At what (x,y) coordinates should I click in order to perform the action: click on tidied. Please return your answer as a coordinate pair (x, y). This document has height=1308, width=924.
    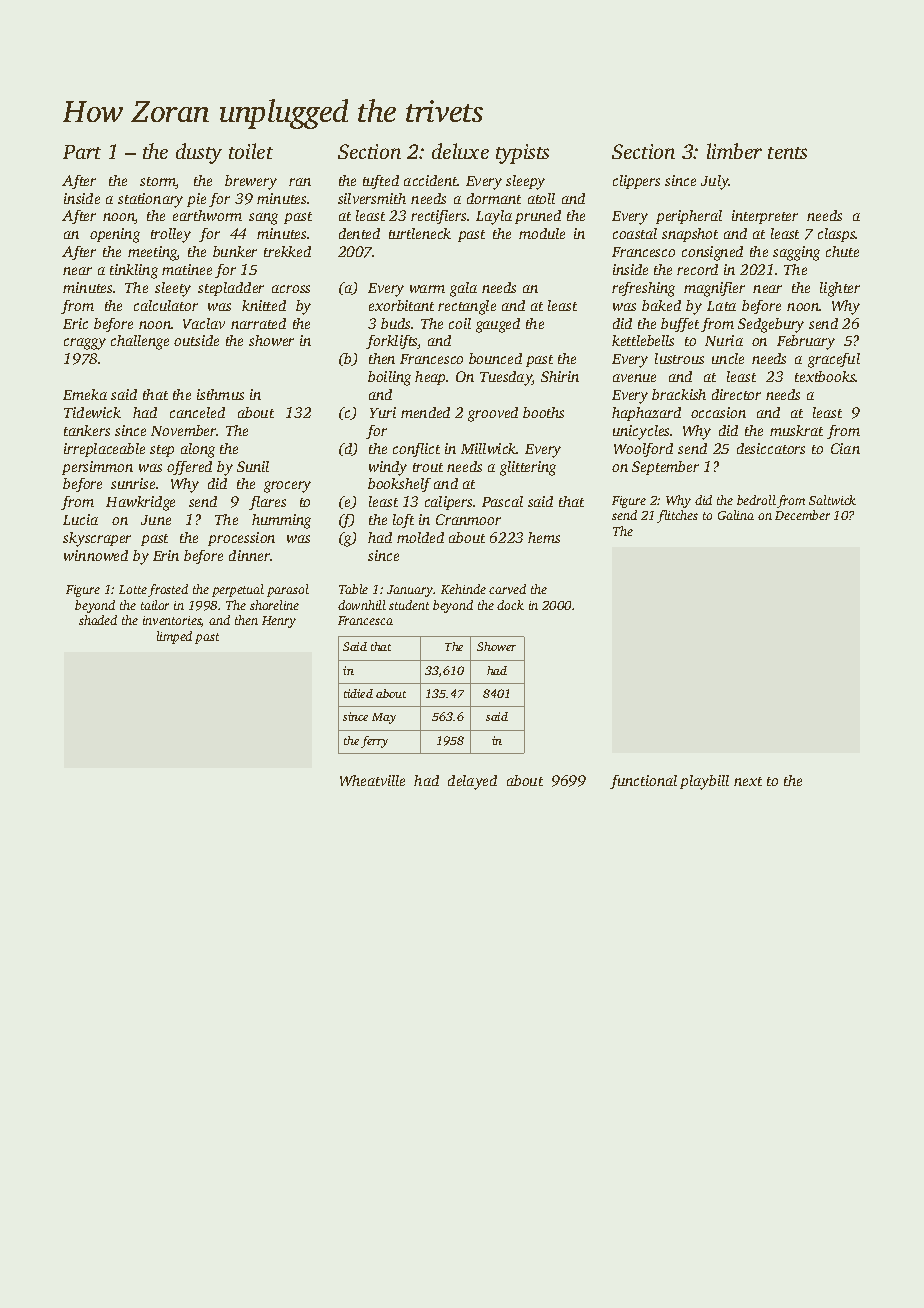
    Looking at the image, I should click on (358, 693).
